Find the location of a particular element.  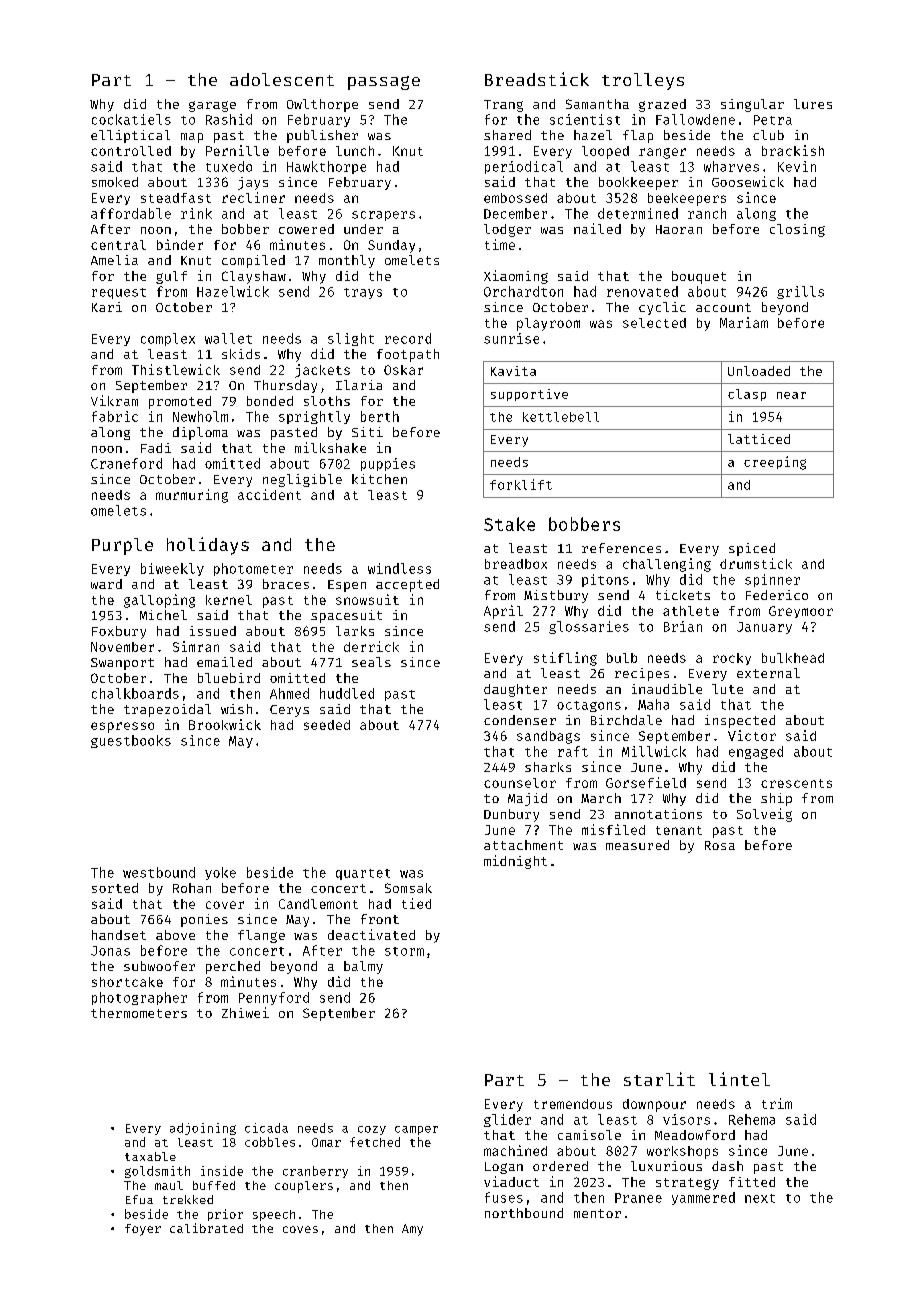

front is located at coordinates (380, 919).
